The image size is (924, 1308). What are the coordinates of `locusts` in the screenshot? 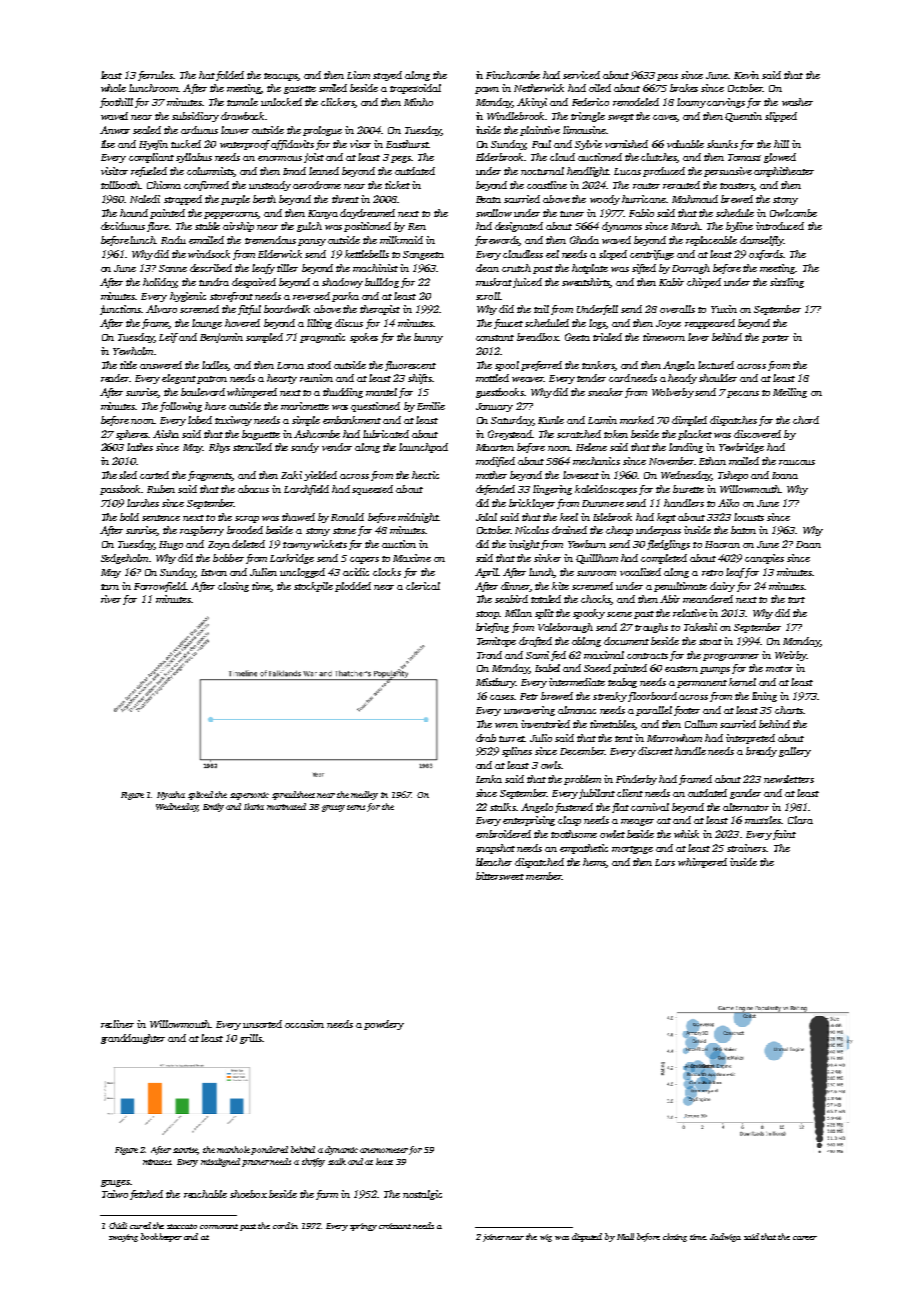 It's located at (749, 517).
